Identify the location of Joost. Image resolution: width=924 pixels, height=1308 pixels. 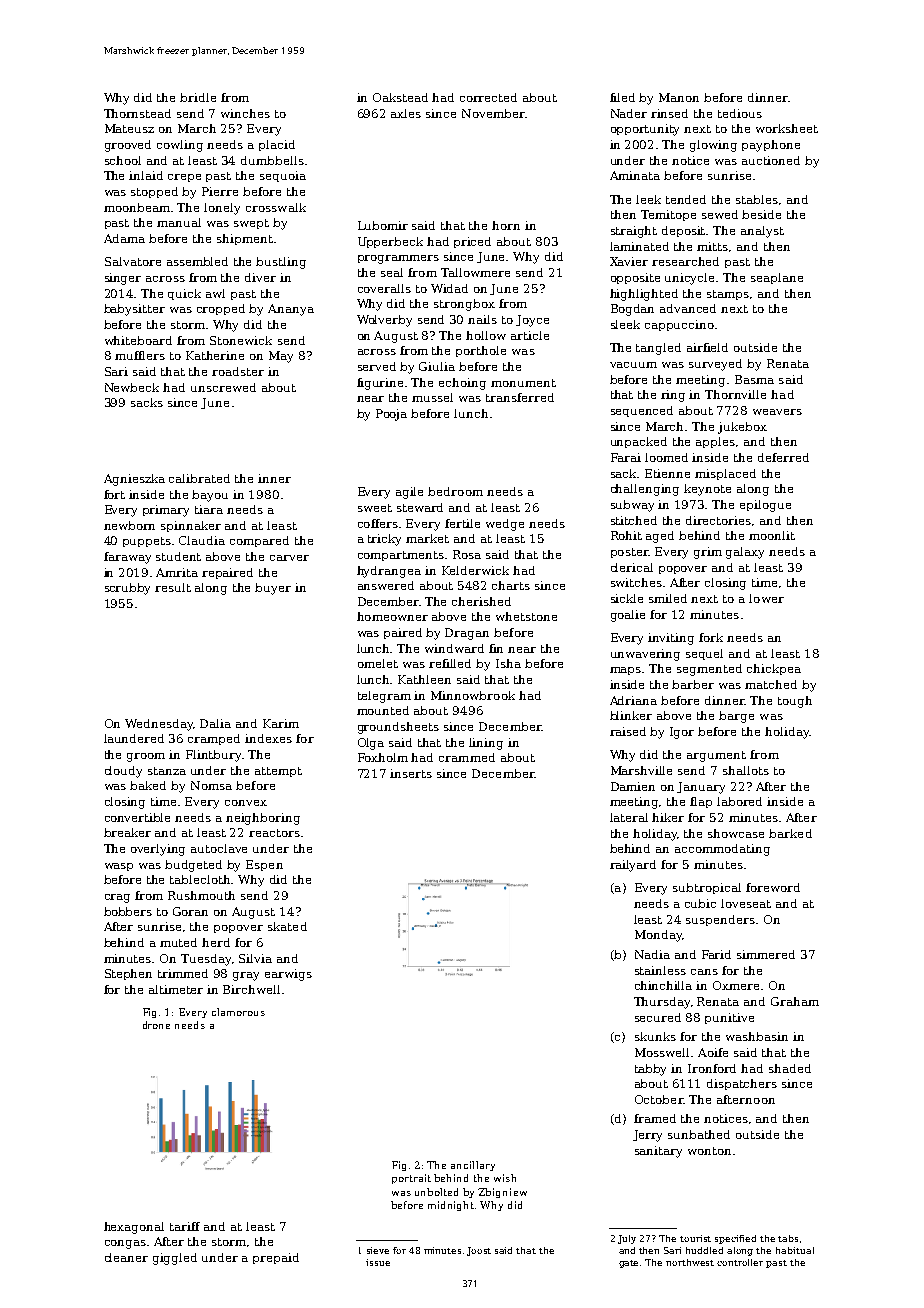
(479, 1251).
